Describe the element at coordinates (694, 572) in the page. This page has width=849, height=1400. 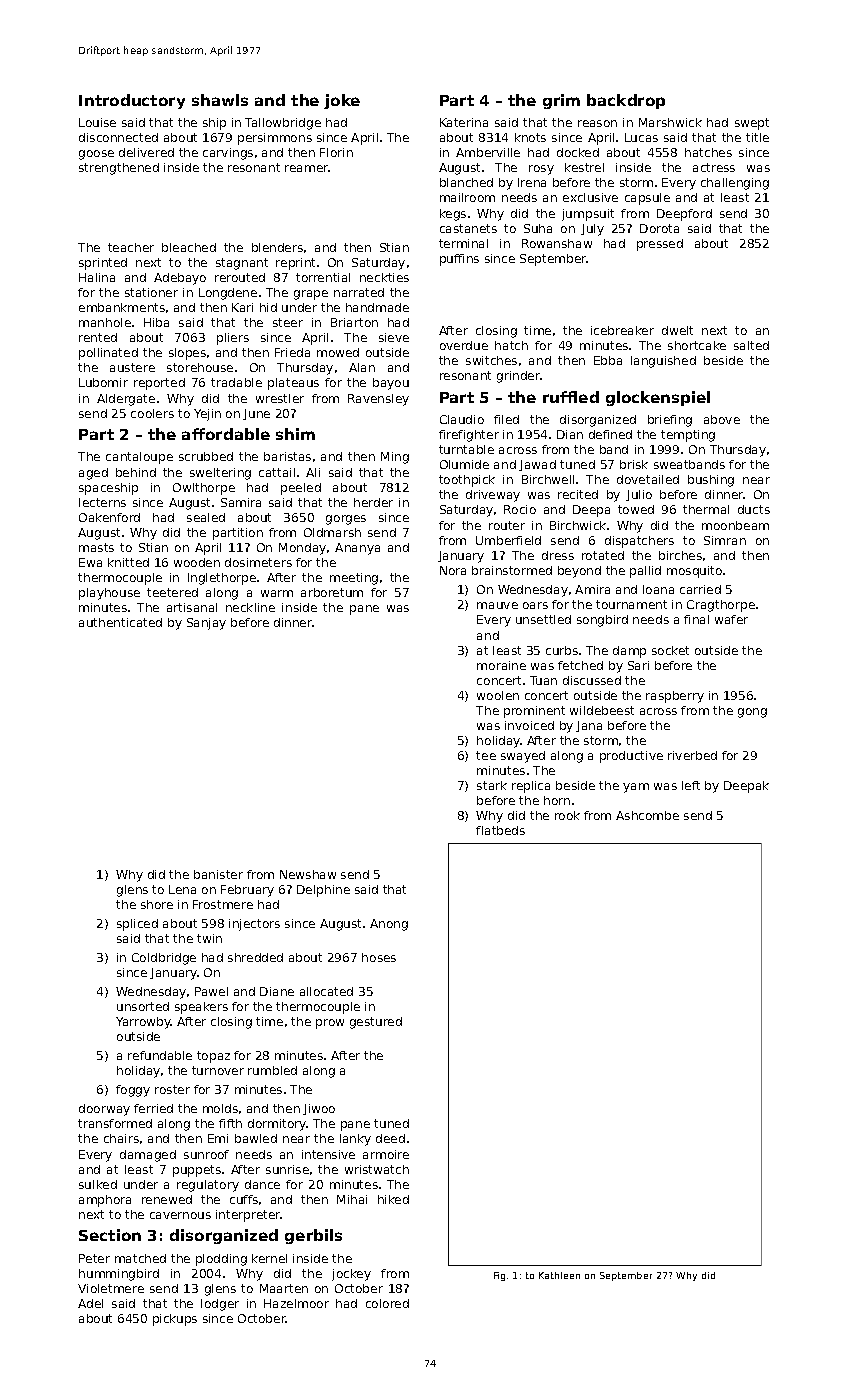
I see `mosquito` at that location.
